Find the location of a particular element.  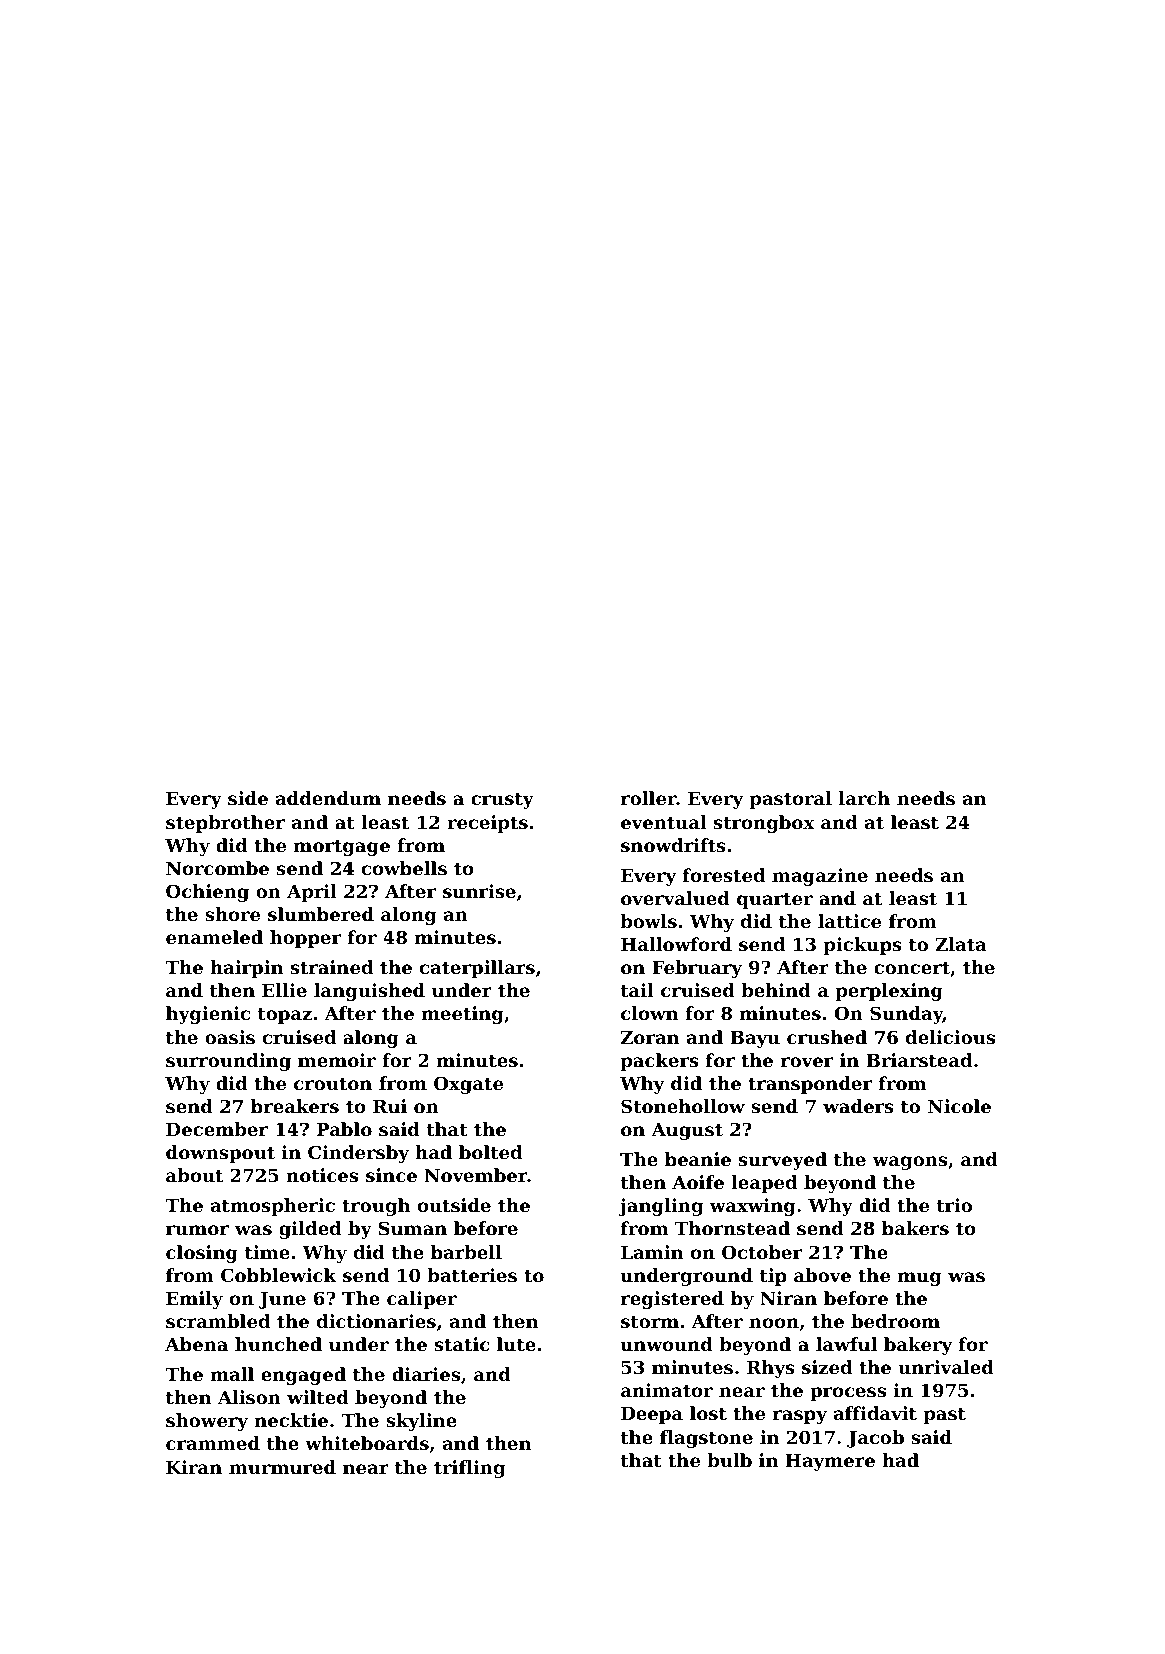

mug is located at coordinates (920, 1279).
